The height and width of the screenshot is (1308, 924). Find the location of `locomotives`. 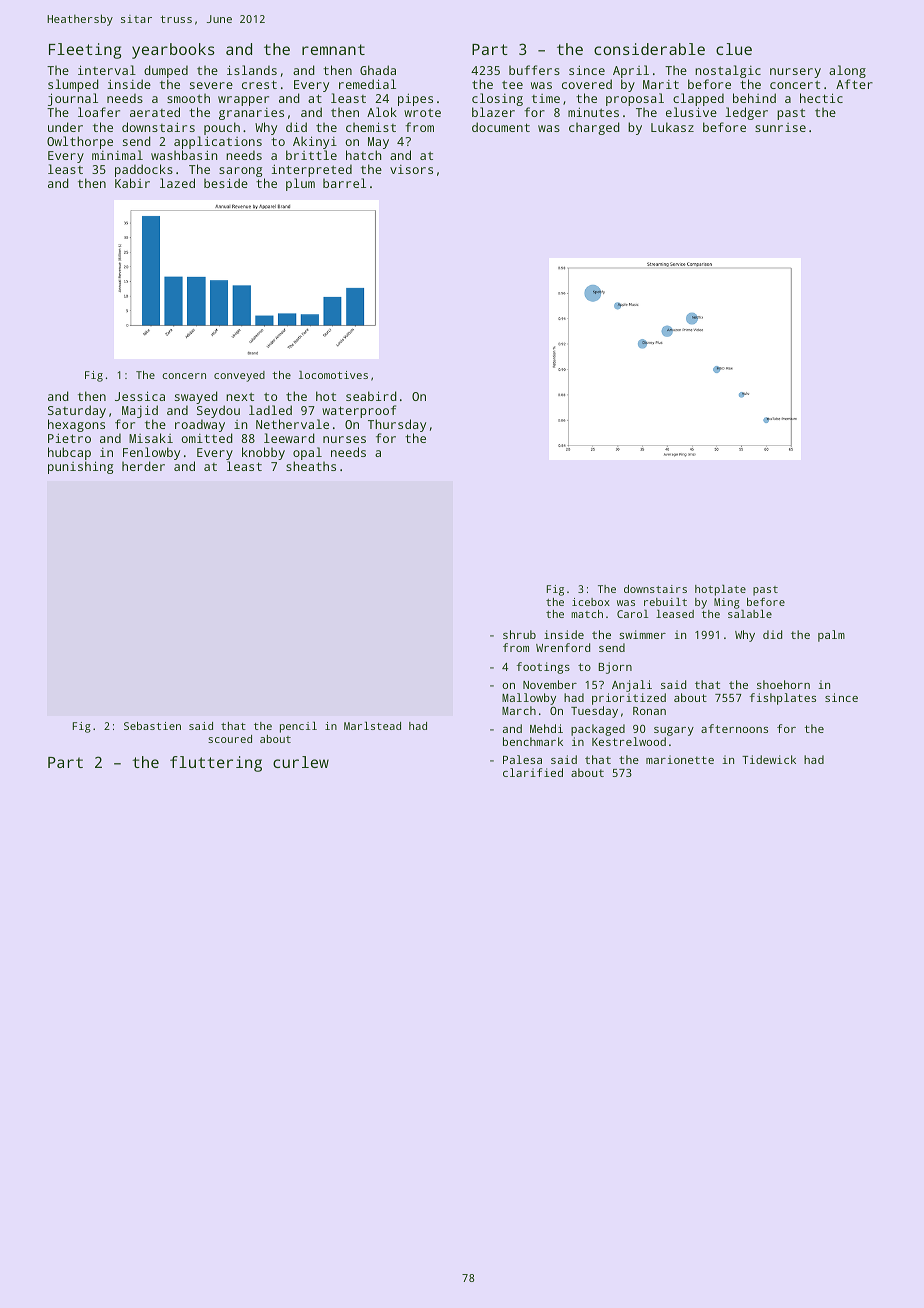

locomotives is located at coordinates (333, 375).
